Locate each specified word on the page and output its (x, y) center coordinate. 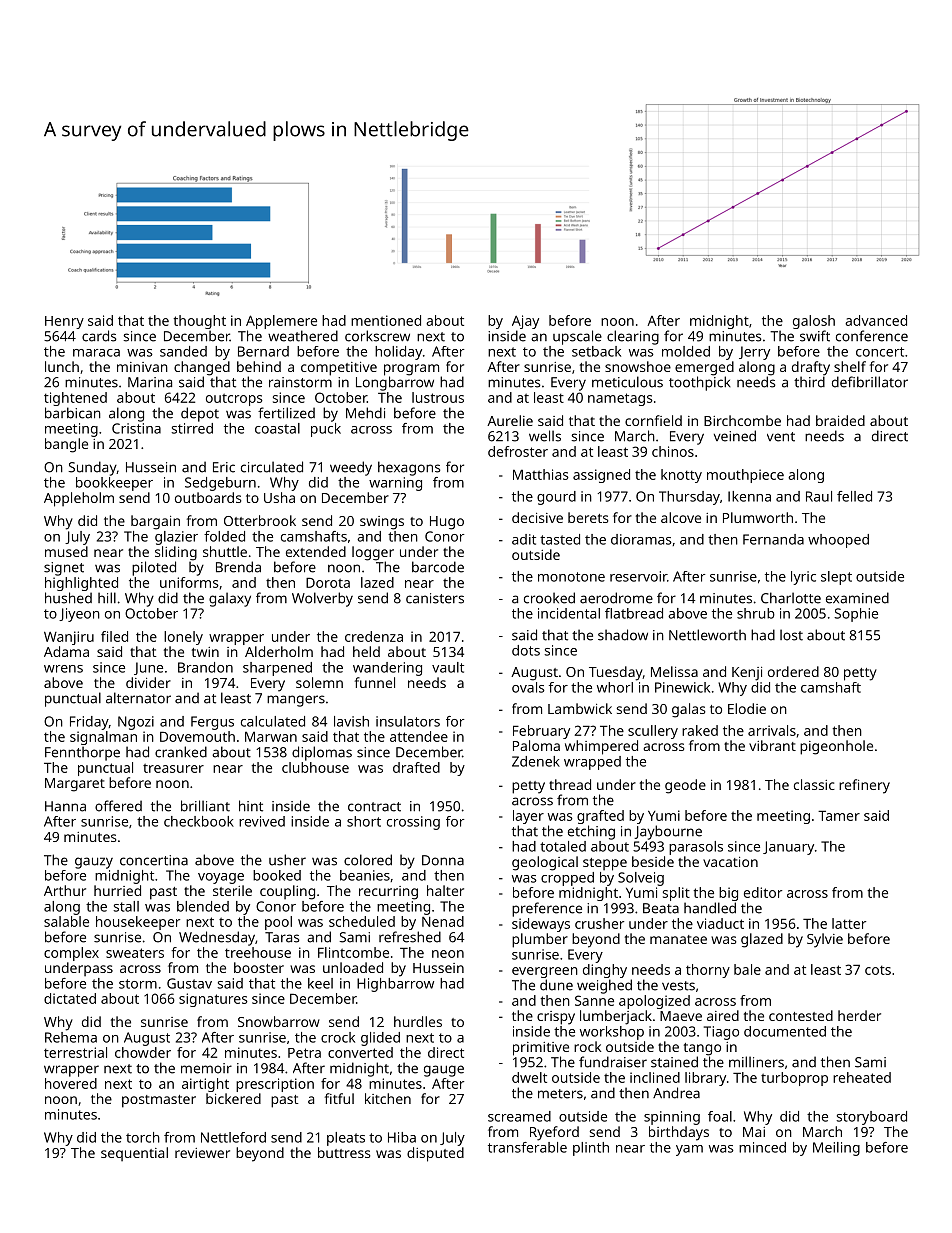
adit (524, 539)
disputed (435, 1154)
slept (836, 578)
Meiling (836, 1149)
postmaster (159, 1101)
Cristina (136, 428)
